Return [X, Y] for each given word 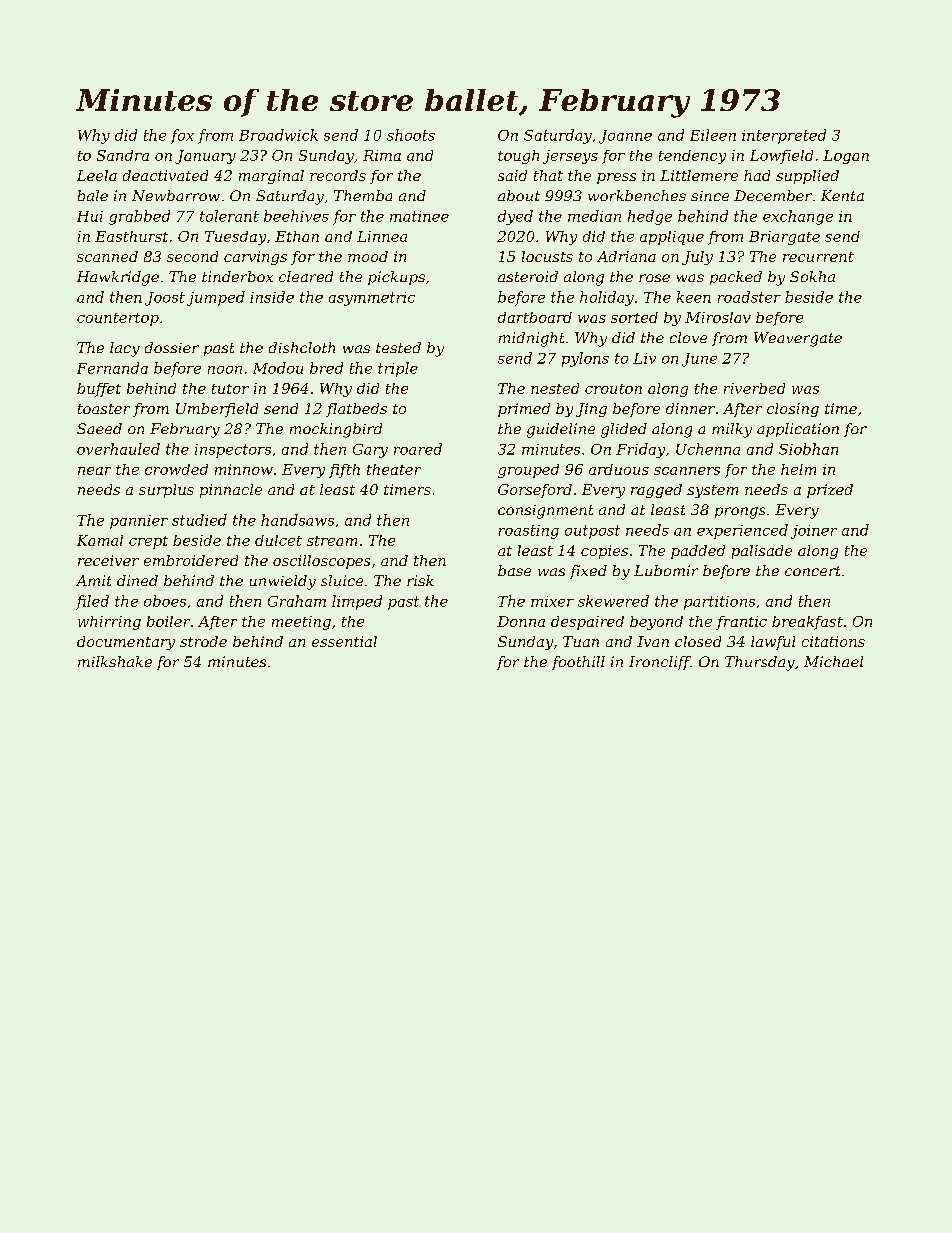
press [616, 178]
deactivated [165, 175]
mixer [552, 601]
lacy [125, 349]
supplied [807, 177]
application [798, 430]
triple [398, 369]
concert [812, 571]
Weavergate [798, 339]
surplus [166, 491]
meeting [301, 623]
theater [394, 469]
